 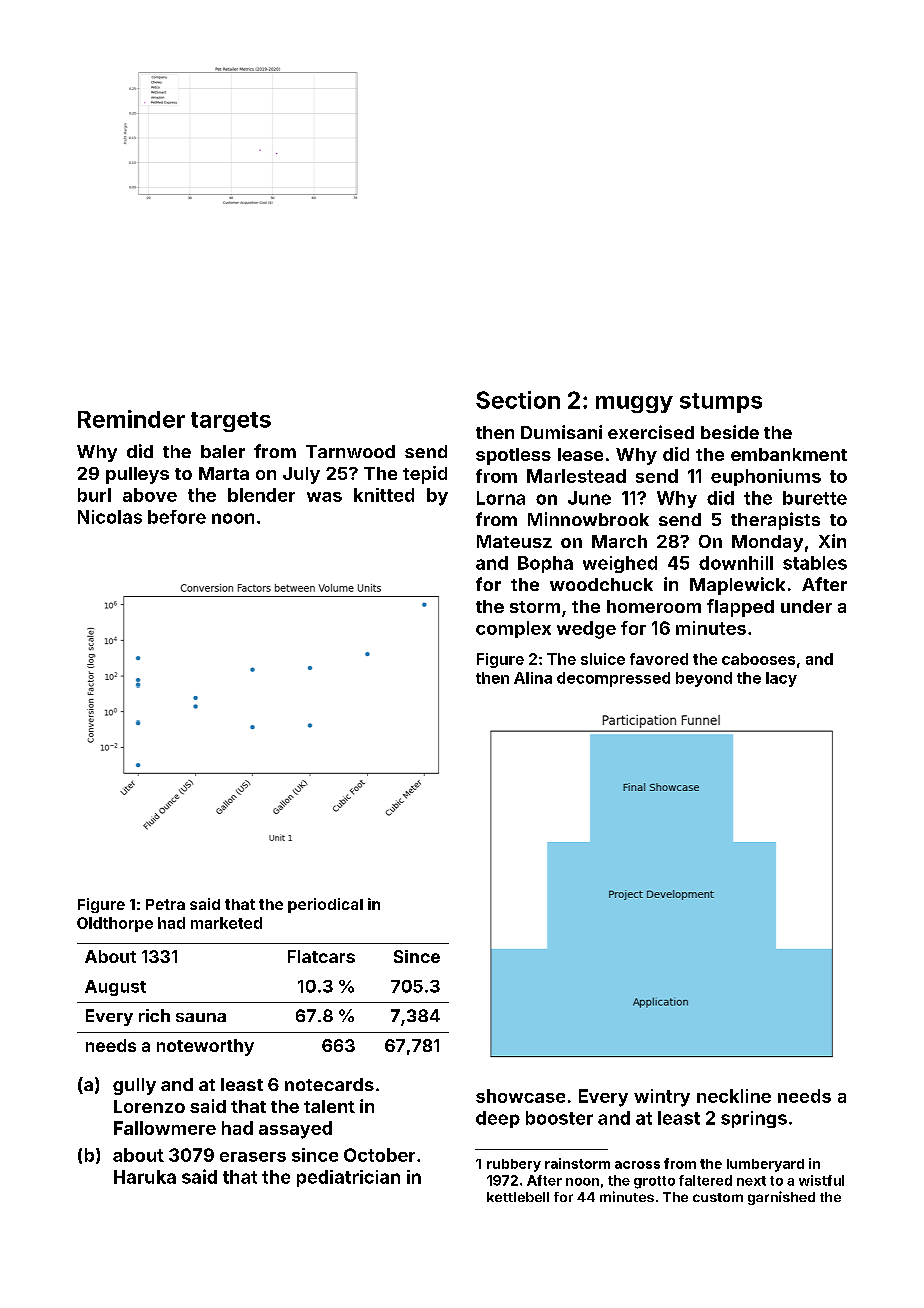 I want to click on notecards, so click(x=329, y=1084).
